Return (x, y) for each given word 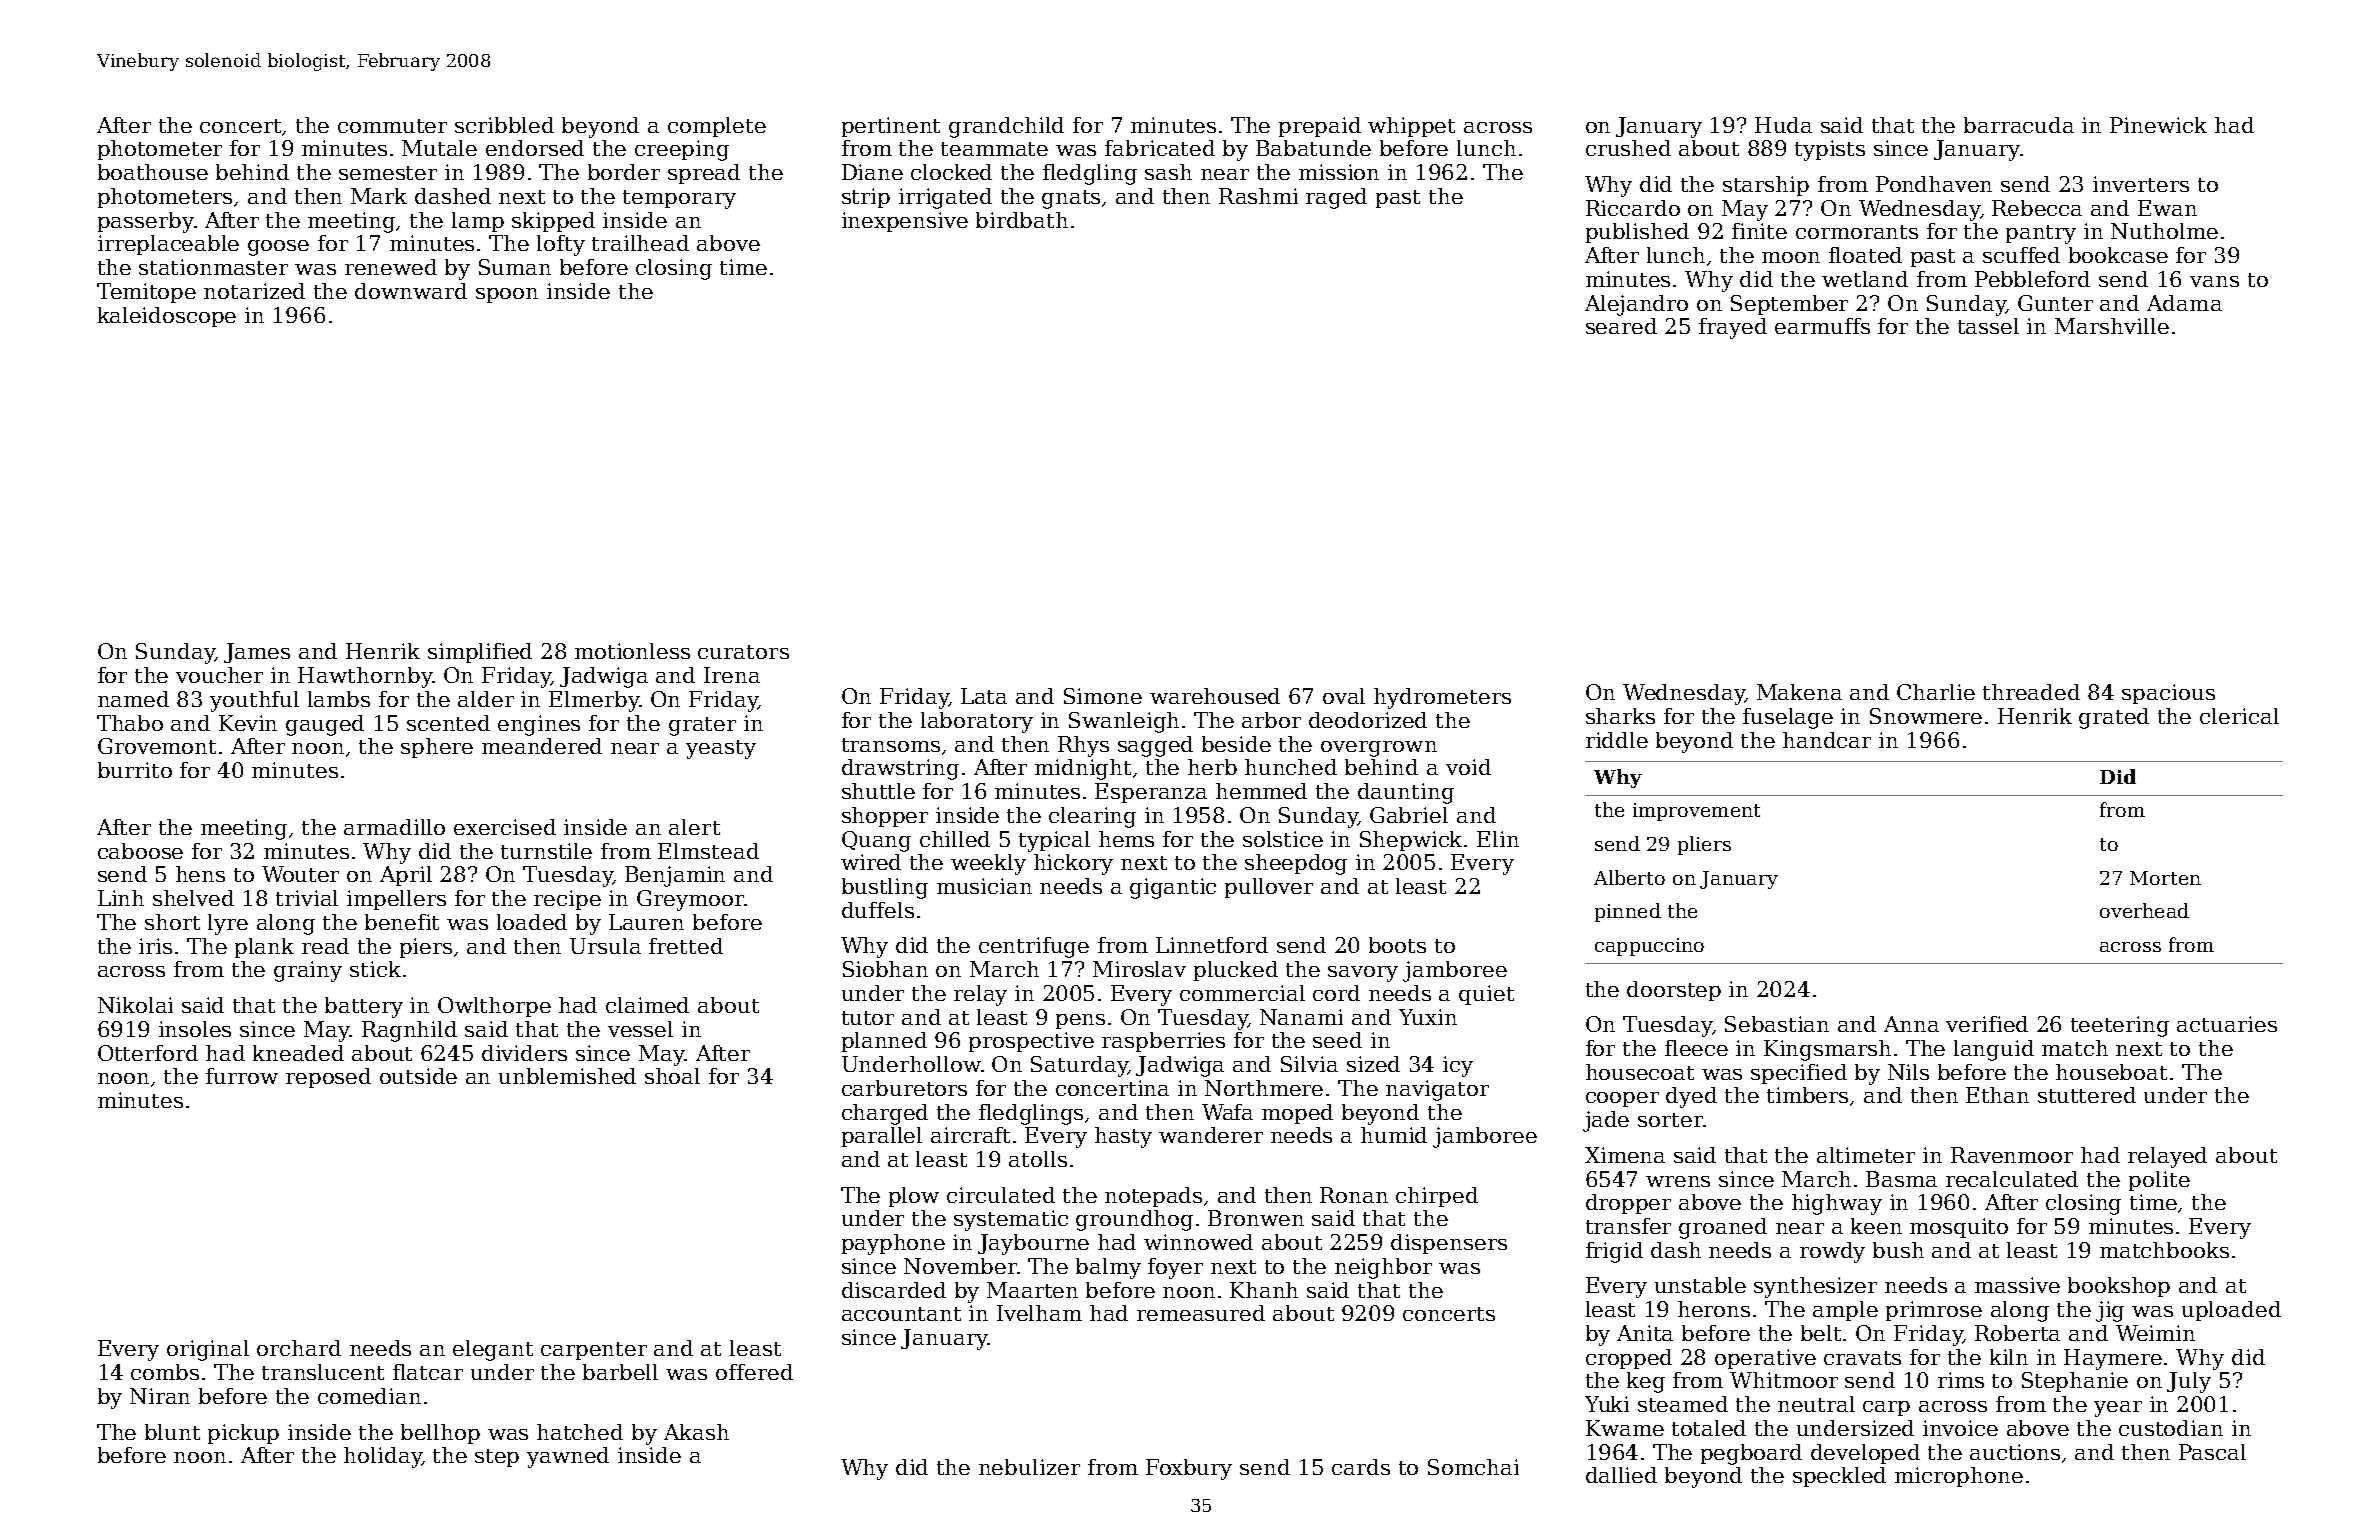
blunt (172, 1432)
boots (1397, 945)
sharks (1620, 716)
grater (702, 726)
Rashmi (1258, 196)
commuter (392, 126)
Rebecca (2037, 208)
